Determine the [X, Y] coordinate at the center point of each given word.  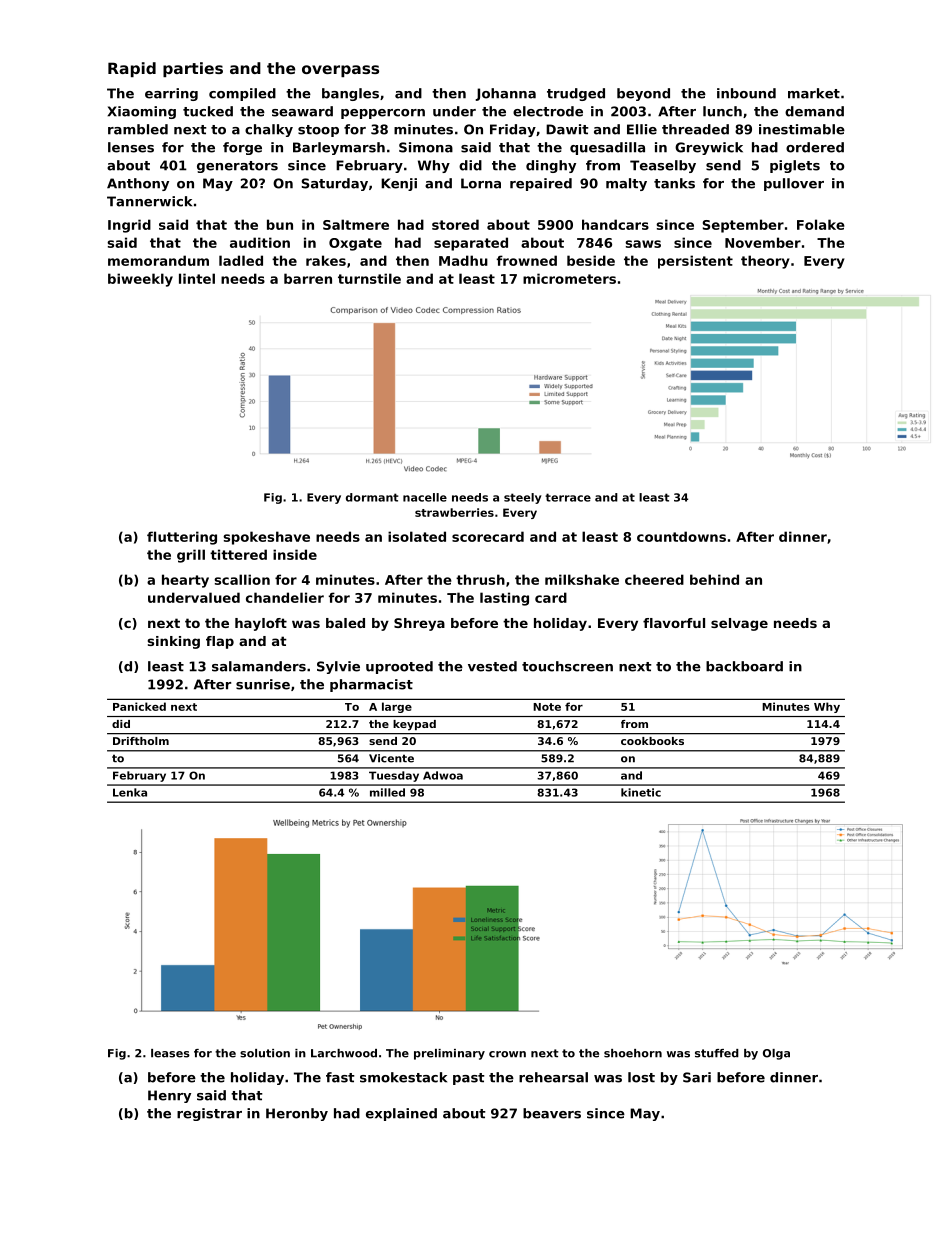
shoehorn [633, 1053]
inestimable [802, 129]
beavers [552, 1113]
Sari [697, 1077]
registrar [209, 1114]
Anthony [138, 184]
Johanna [506, 94]
